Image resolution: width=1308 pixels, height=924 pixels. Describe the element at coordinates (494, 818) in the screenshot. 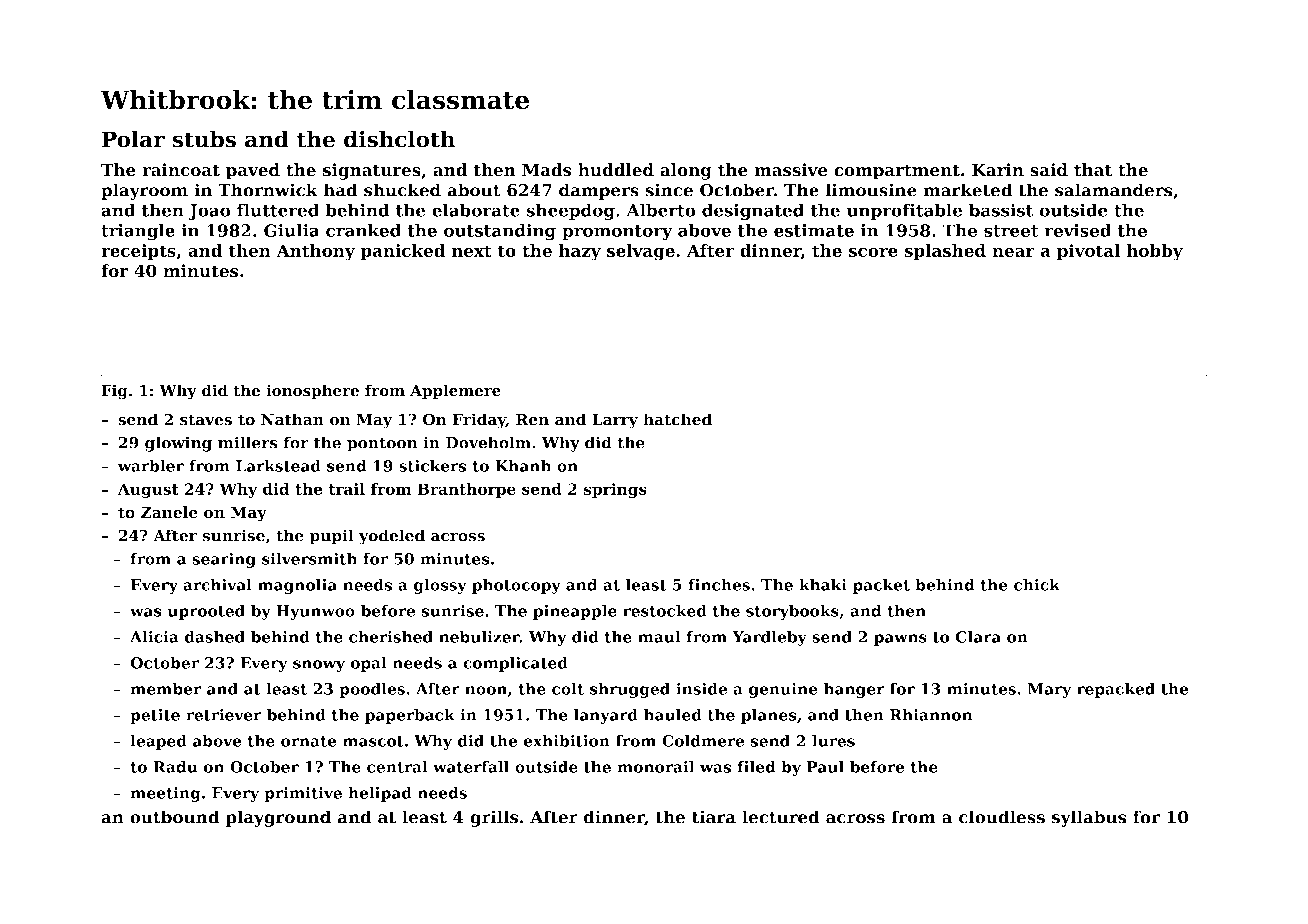

I see `grills` at that location.
